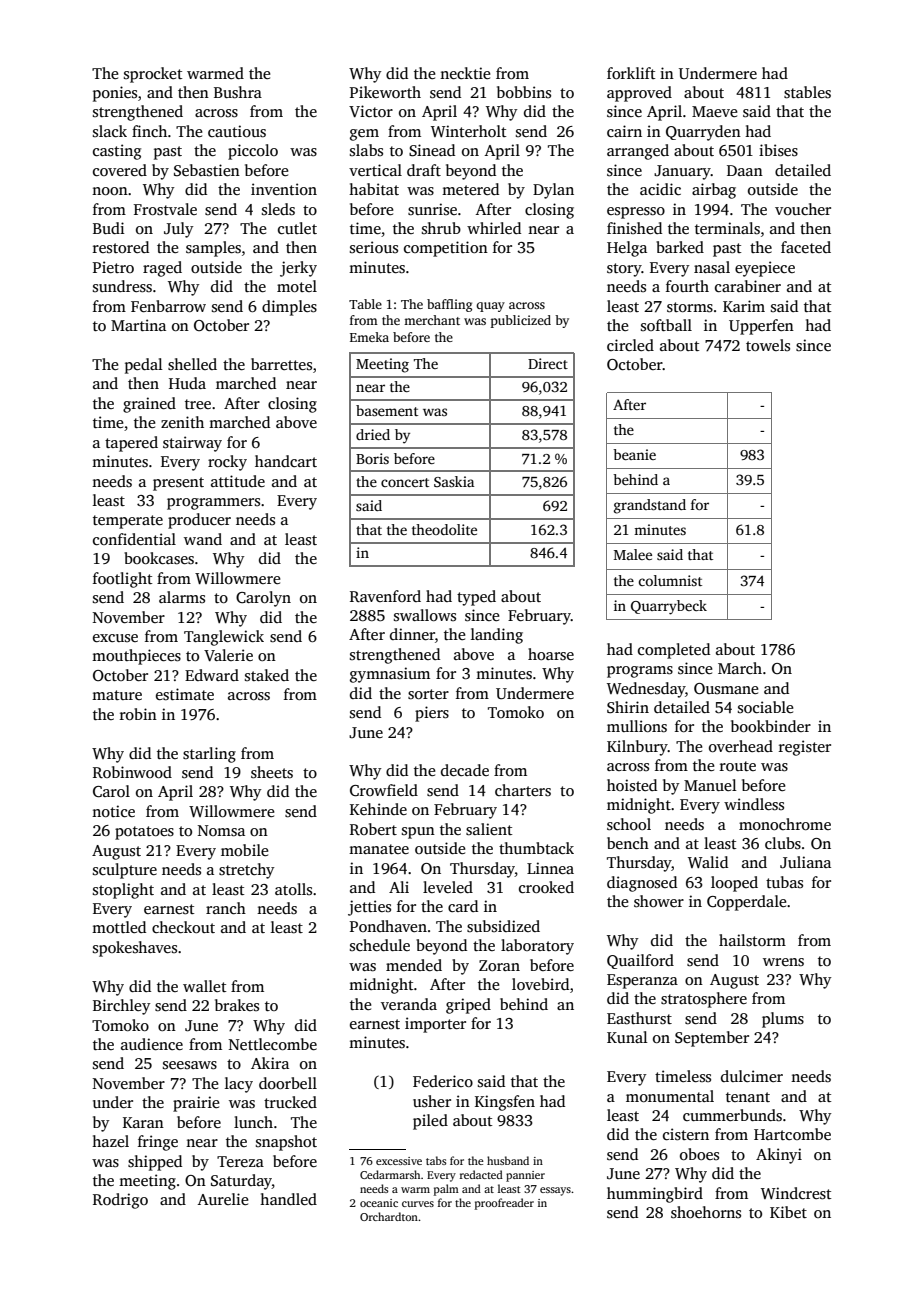  What do you see at coordinates (117, 152) in the screenshot?
I see `casting` at bounding box center [117, 152].
